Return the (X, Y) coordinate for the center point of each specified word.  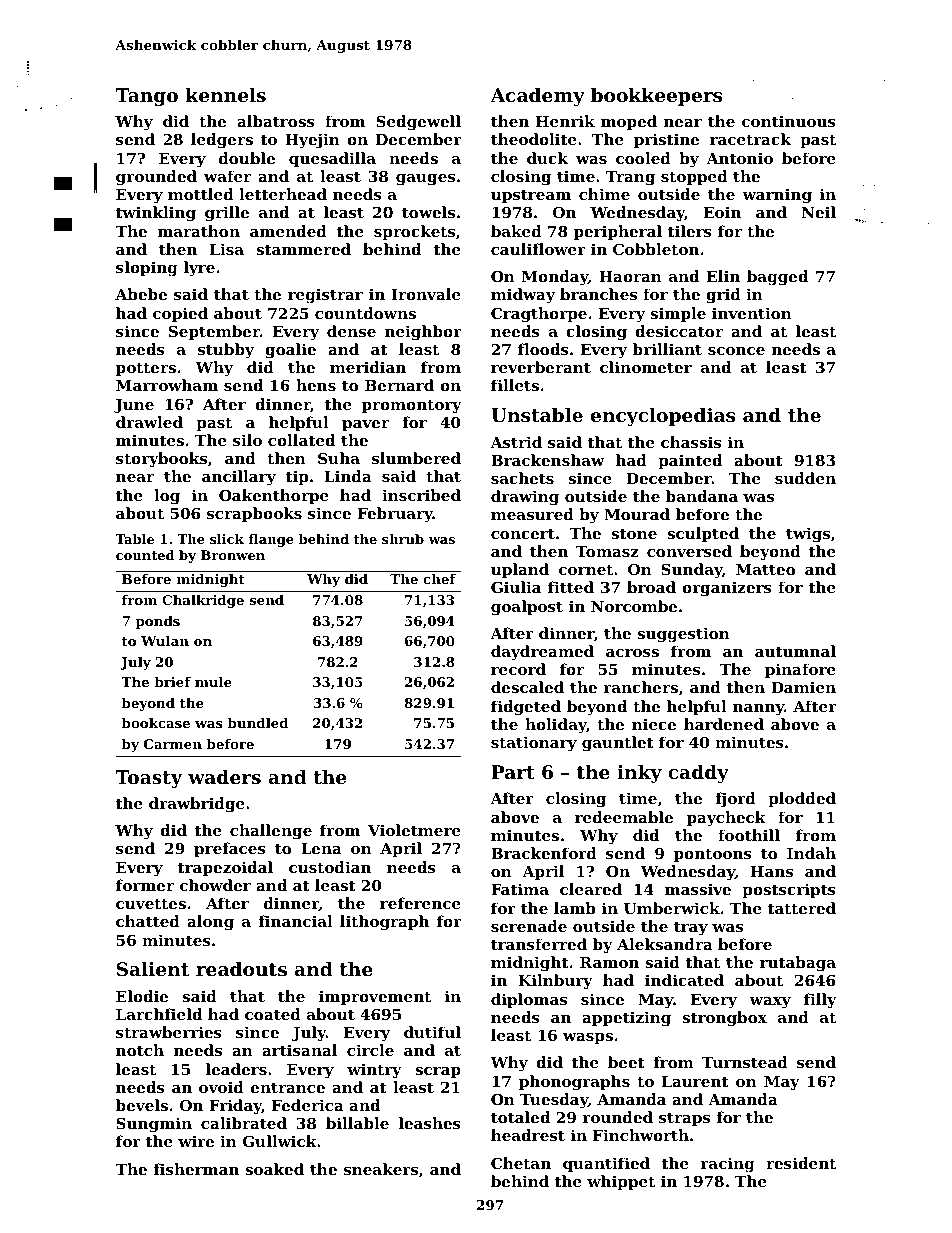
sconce (736, 351)
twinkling (156, 214)
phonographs (574, 1083)
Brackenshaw (548, 460)
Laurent (695, 1081)
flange (271, 540)
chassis (691, 442)
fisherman (196, 1169)
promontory (412, 406)
